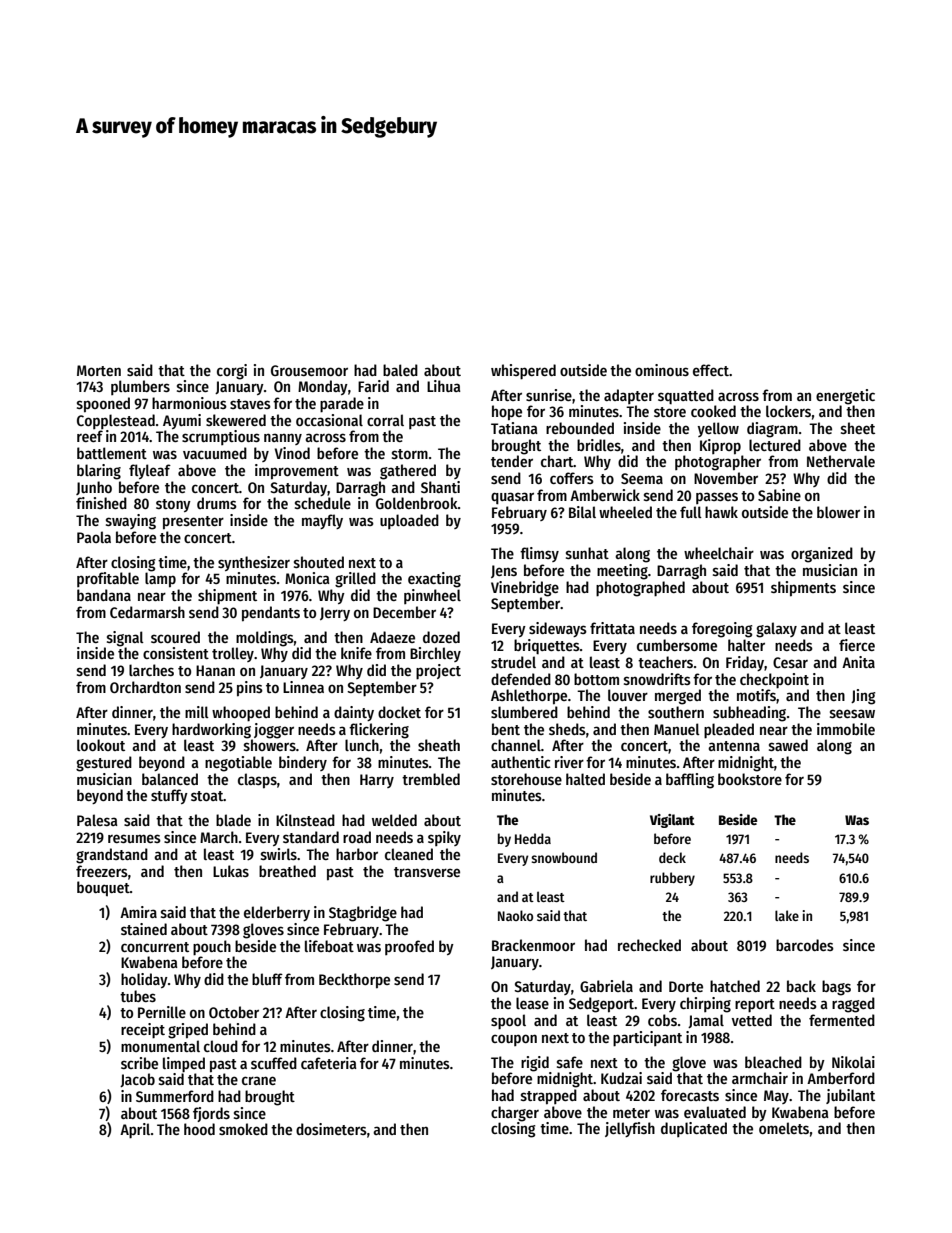  Describe the element at coordinates (630, 1129) in the screenshot. I see `jellyfish` at that location.
